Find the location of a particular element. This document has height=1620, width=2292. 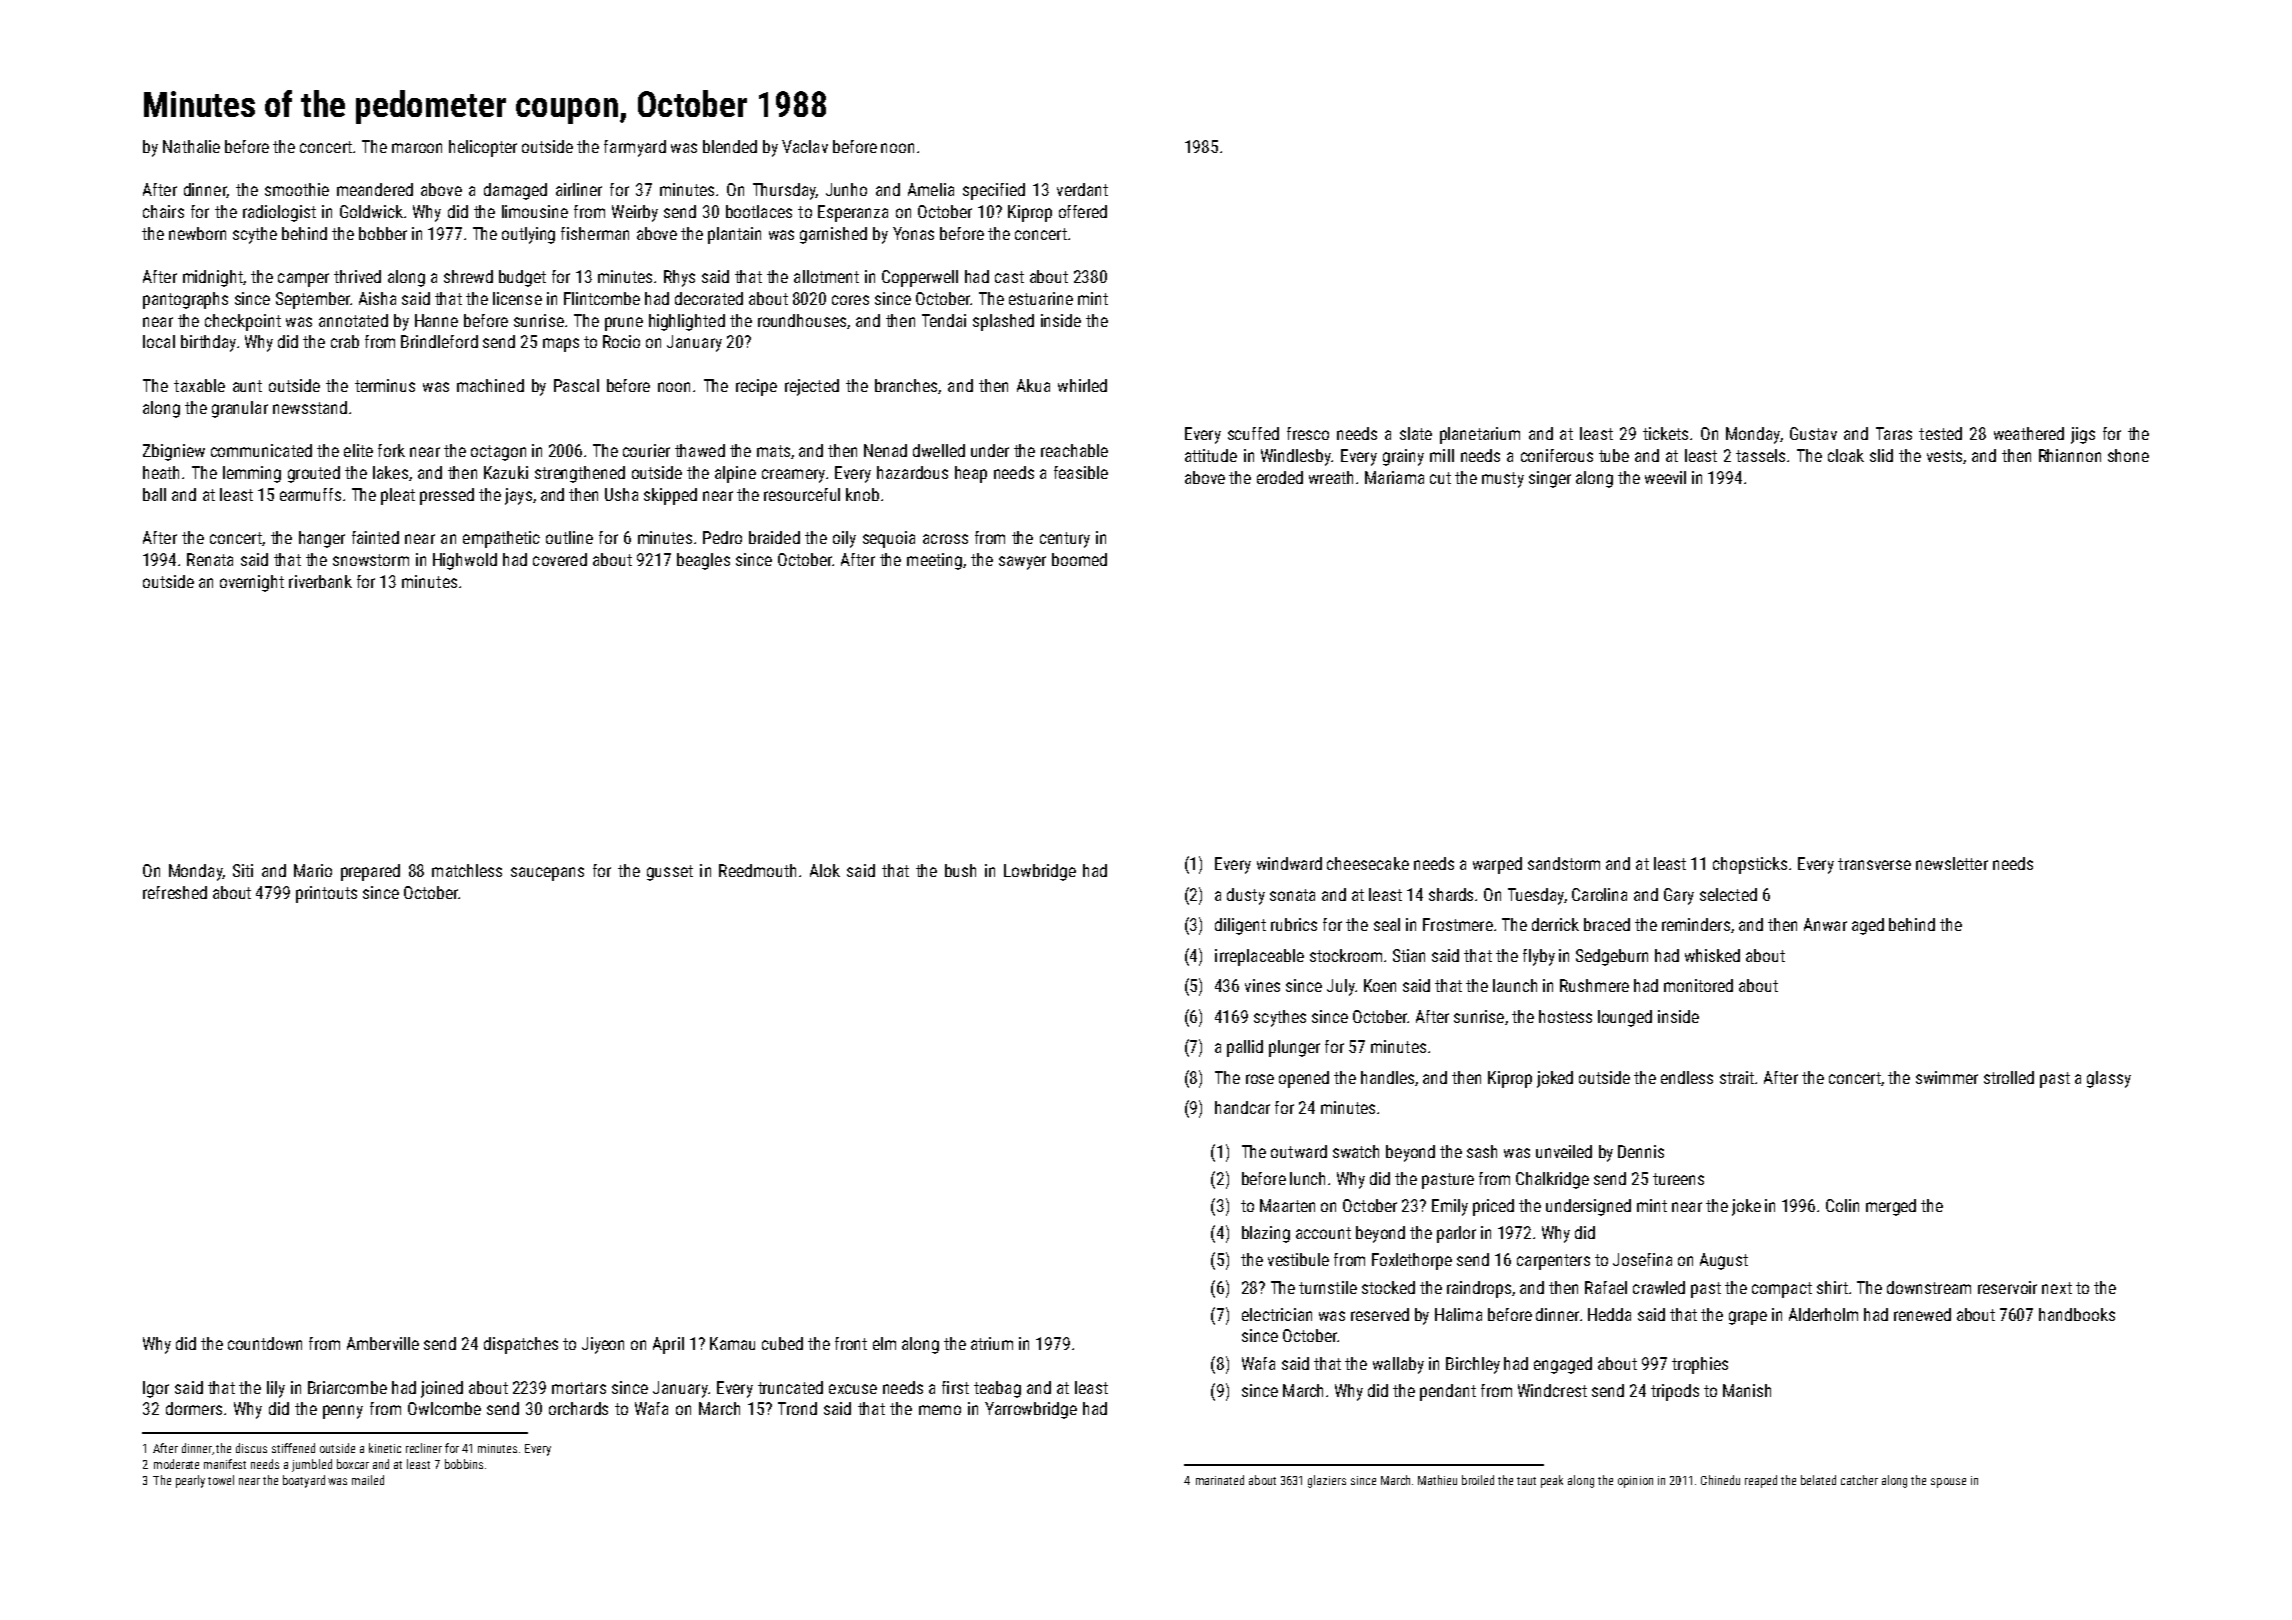

maroon is located at coordinates (417, 148).
